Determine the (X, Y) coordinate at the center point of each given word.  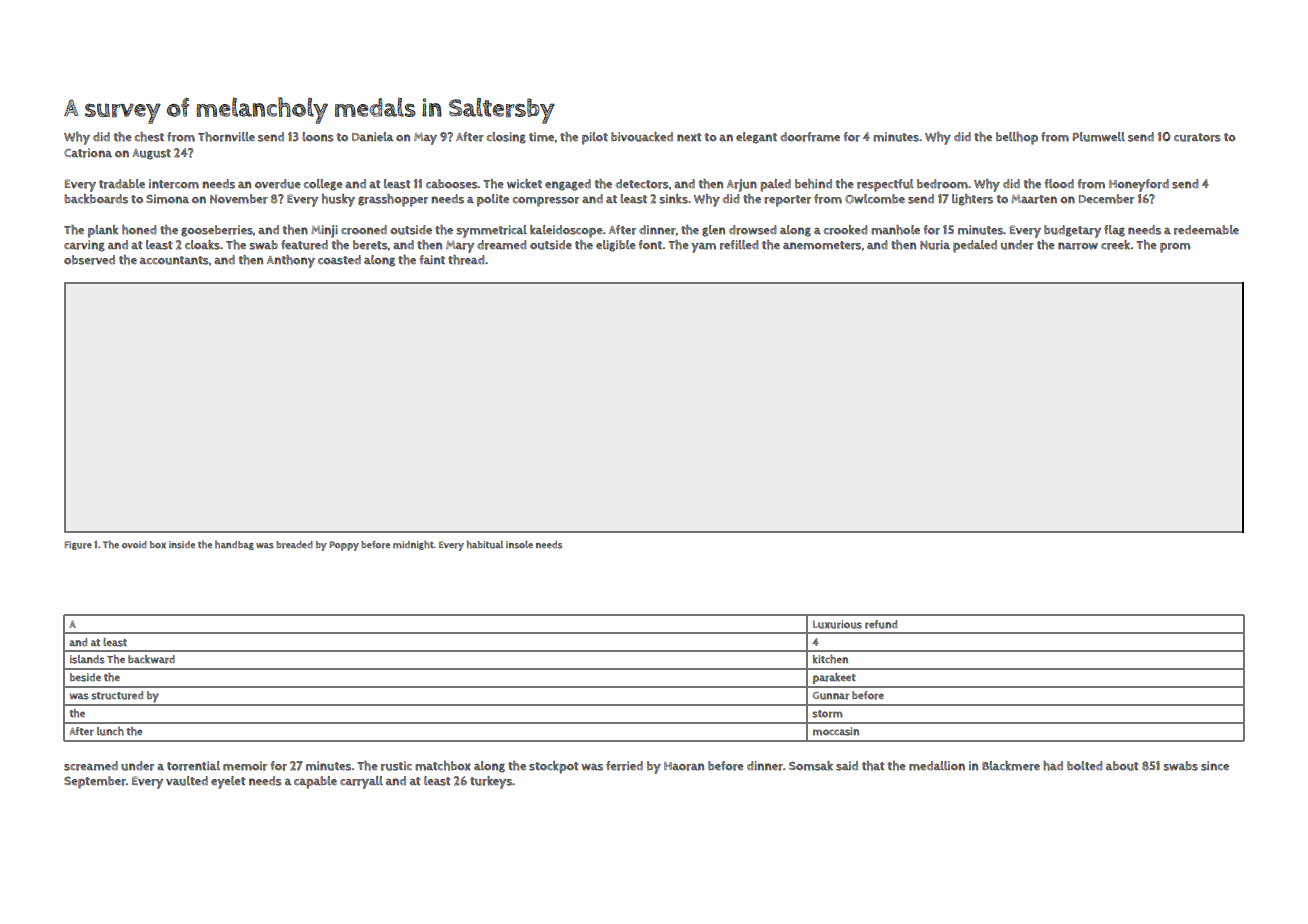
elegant (756, 138)
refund (881, 624)
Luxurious (837, 624)
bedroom (942, 184)
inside (182, 545)
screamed (91, 766)
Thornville (226, 137)
